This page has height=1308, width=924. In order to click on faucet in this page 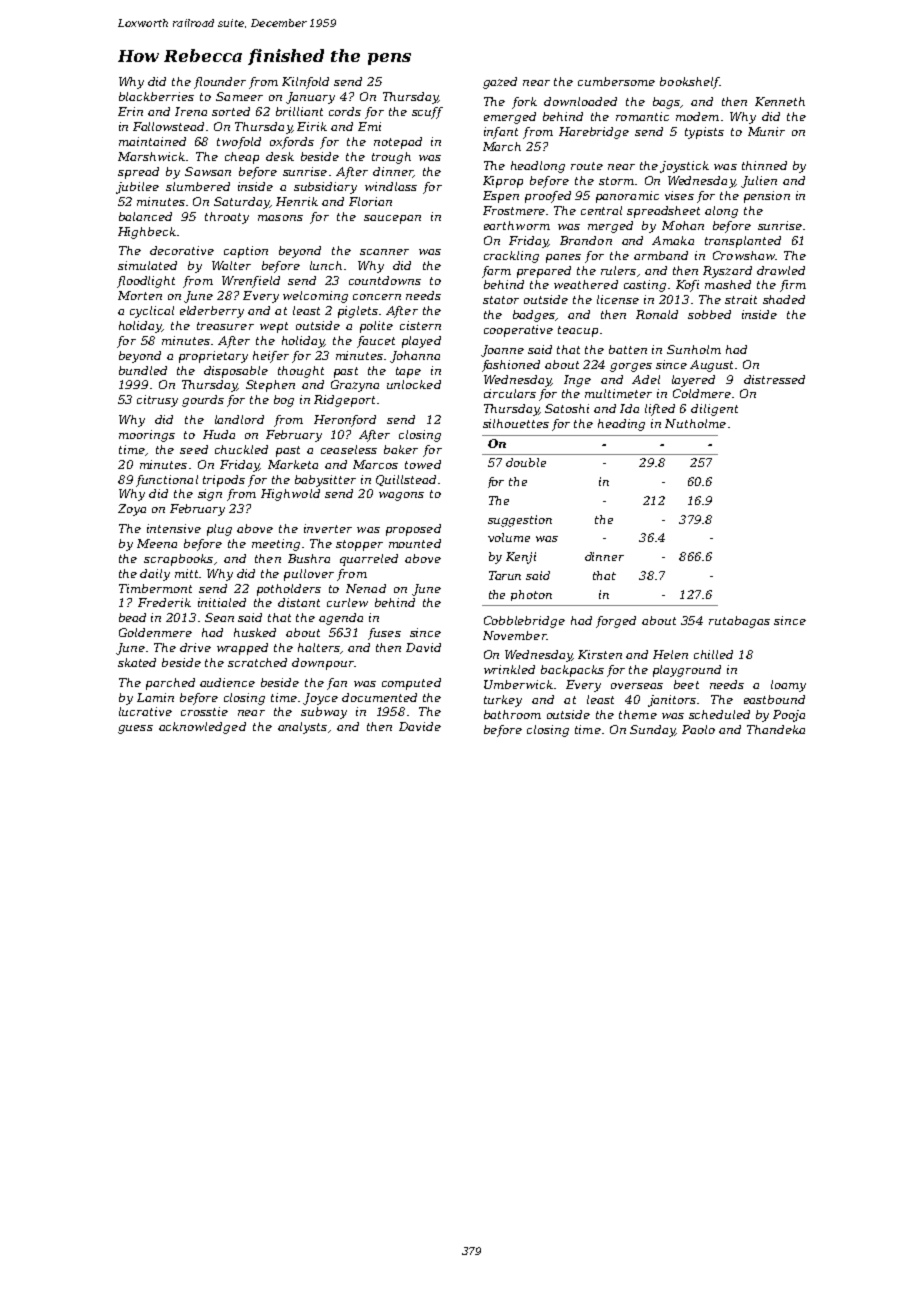, I will do `click(376, 342)`.
